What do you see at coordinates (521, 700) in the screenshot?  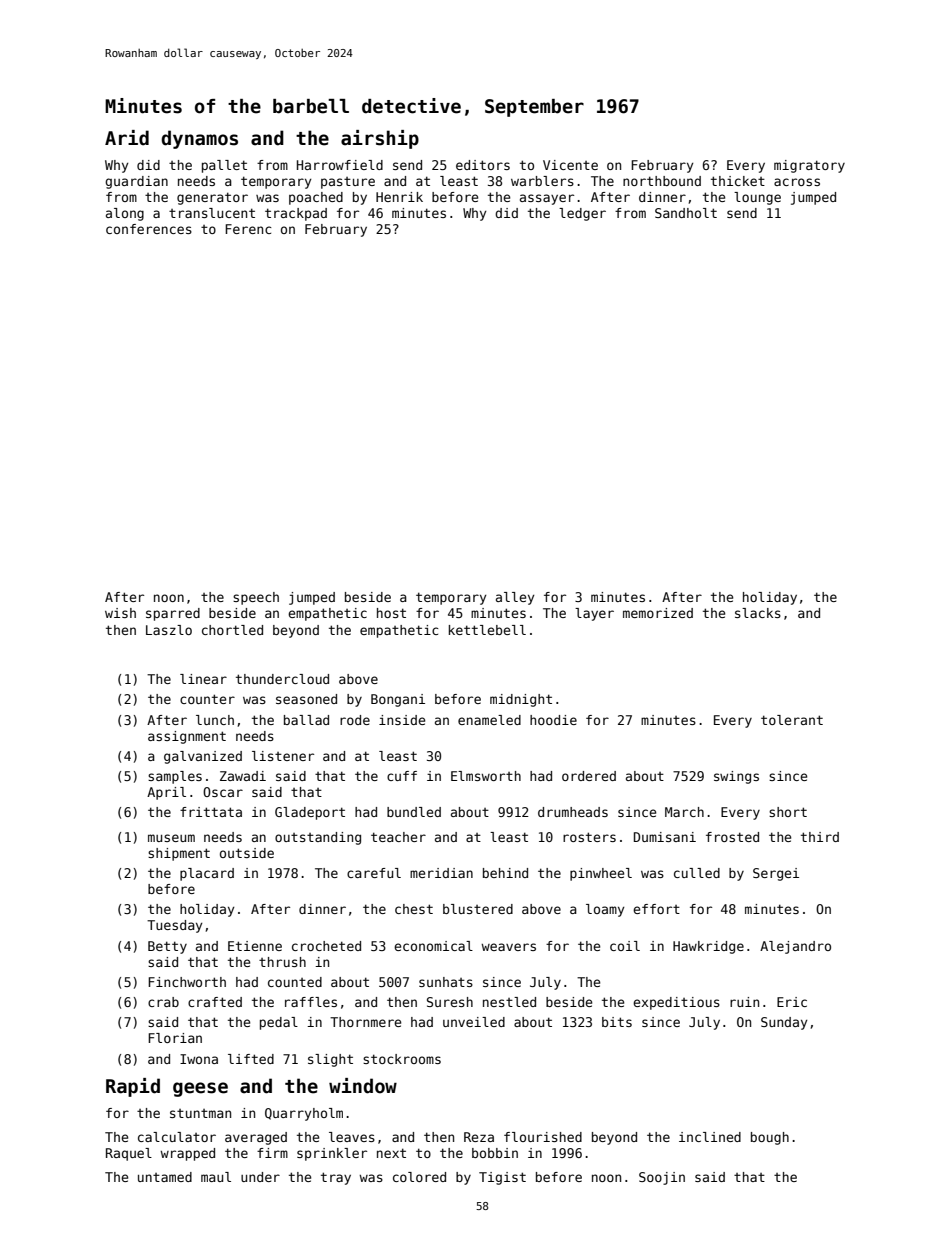 I see `midnight` at bounding box center [521, 700].
